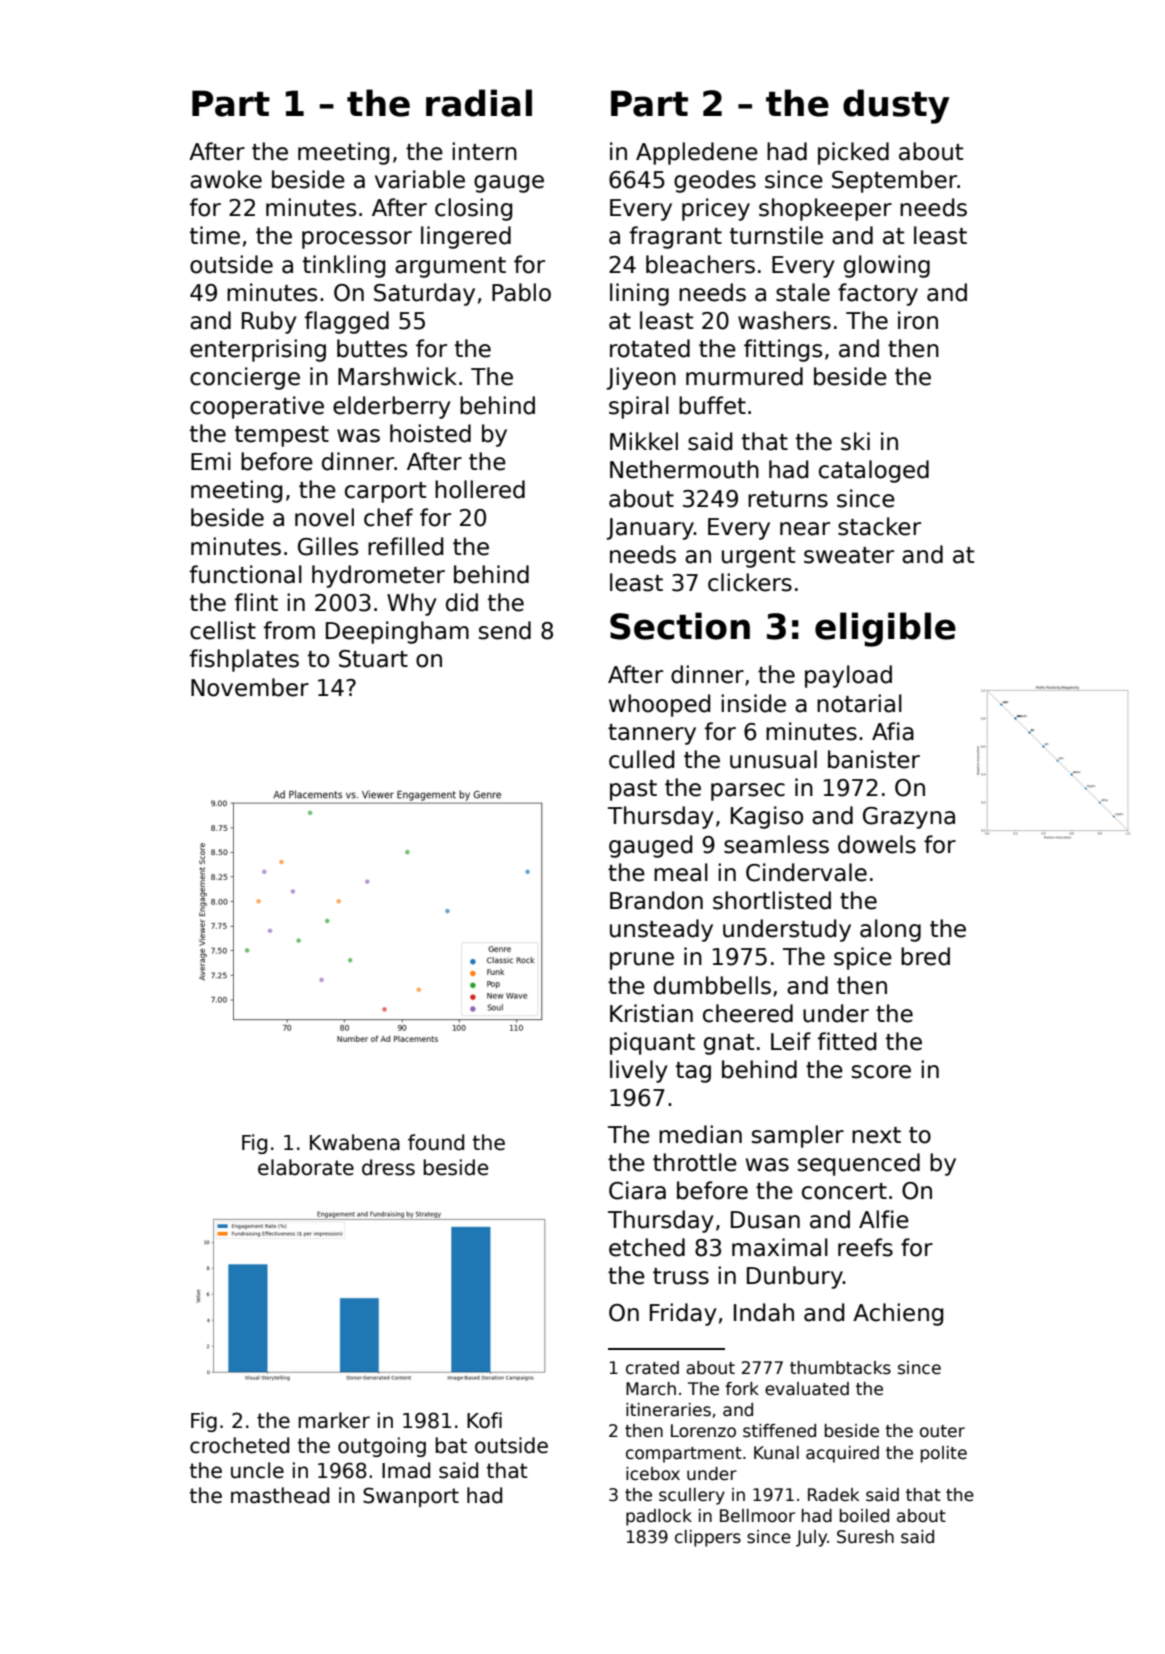 The height and width of the screenshot is (1654, 1165). What do you see at coordinates (258, 350) in the screenshot?
I see `enterprising` at bounding box center [258, 350].
